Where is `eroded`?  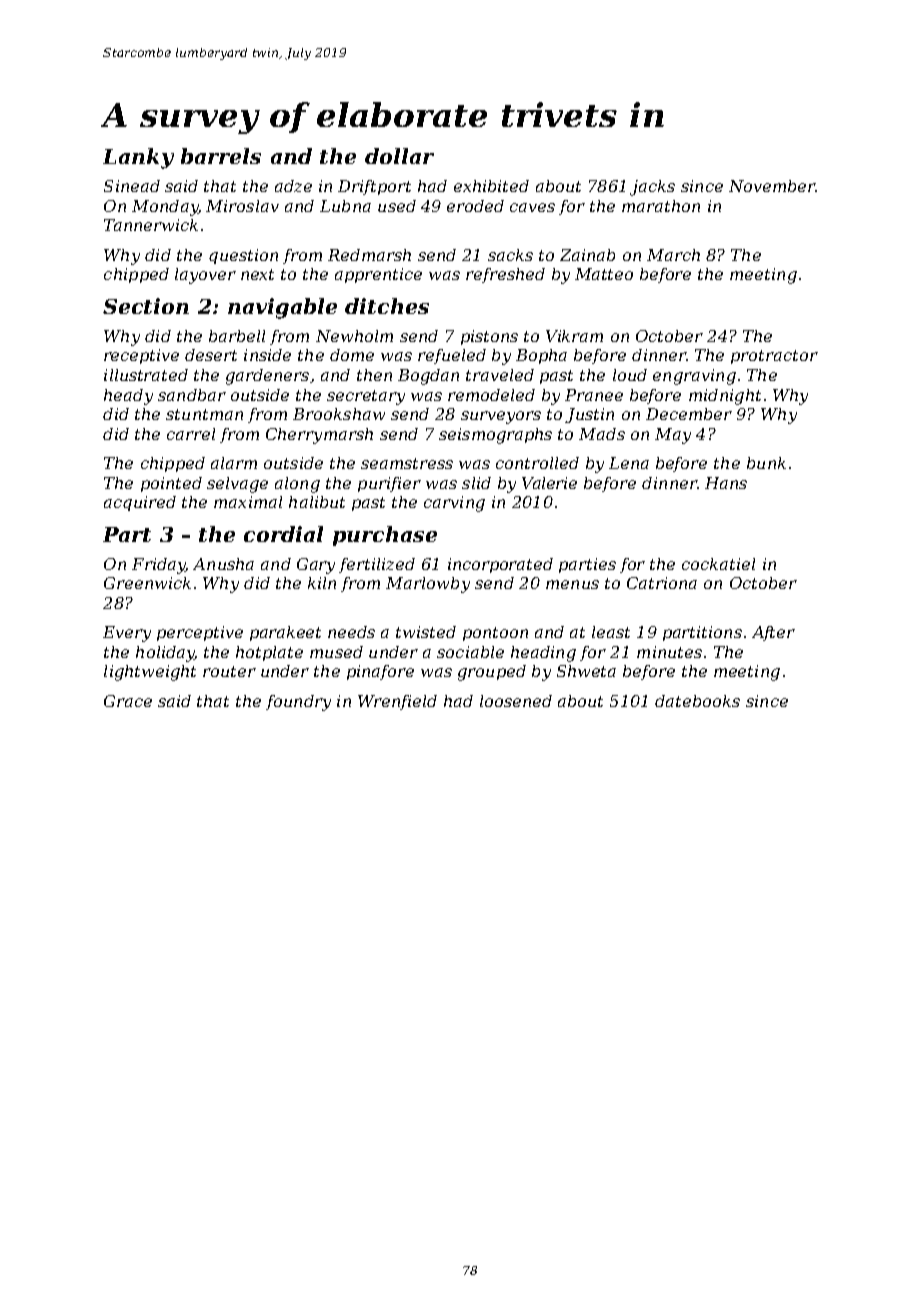 eroded is located at coordinates (475, 206).
